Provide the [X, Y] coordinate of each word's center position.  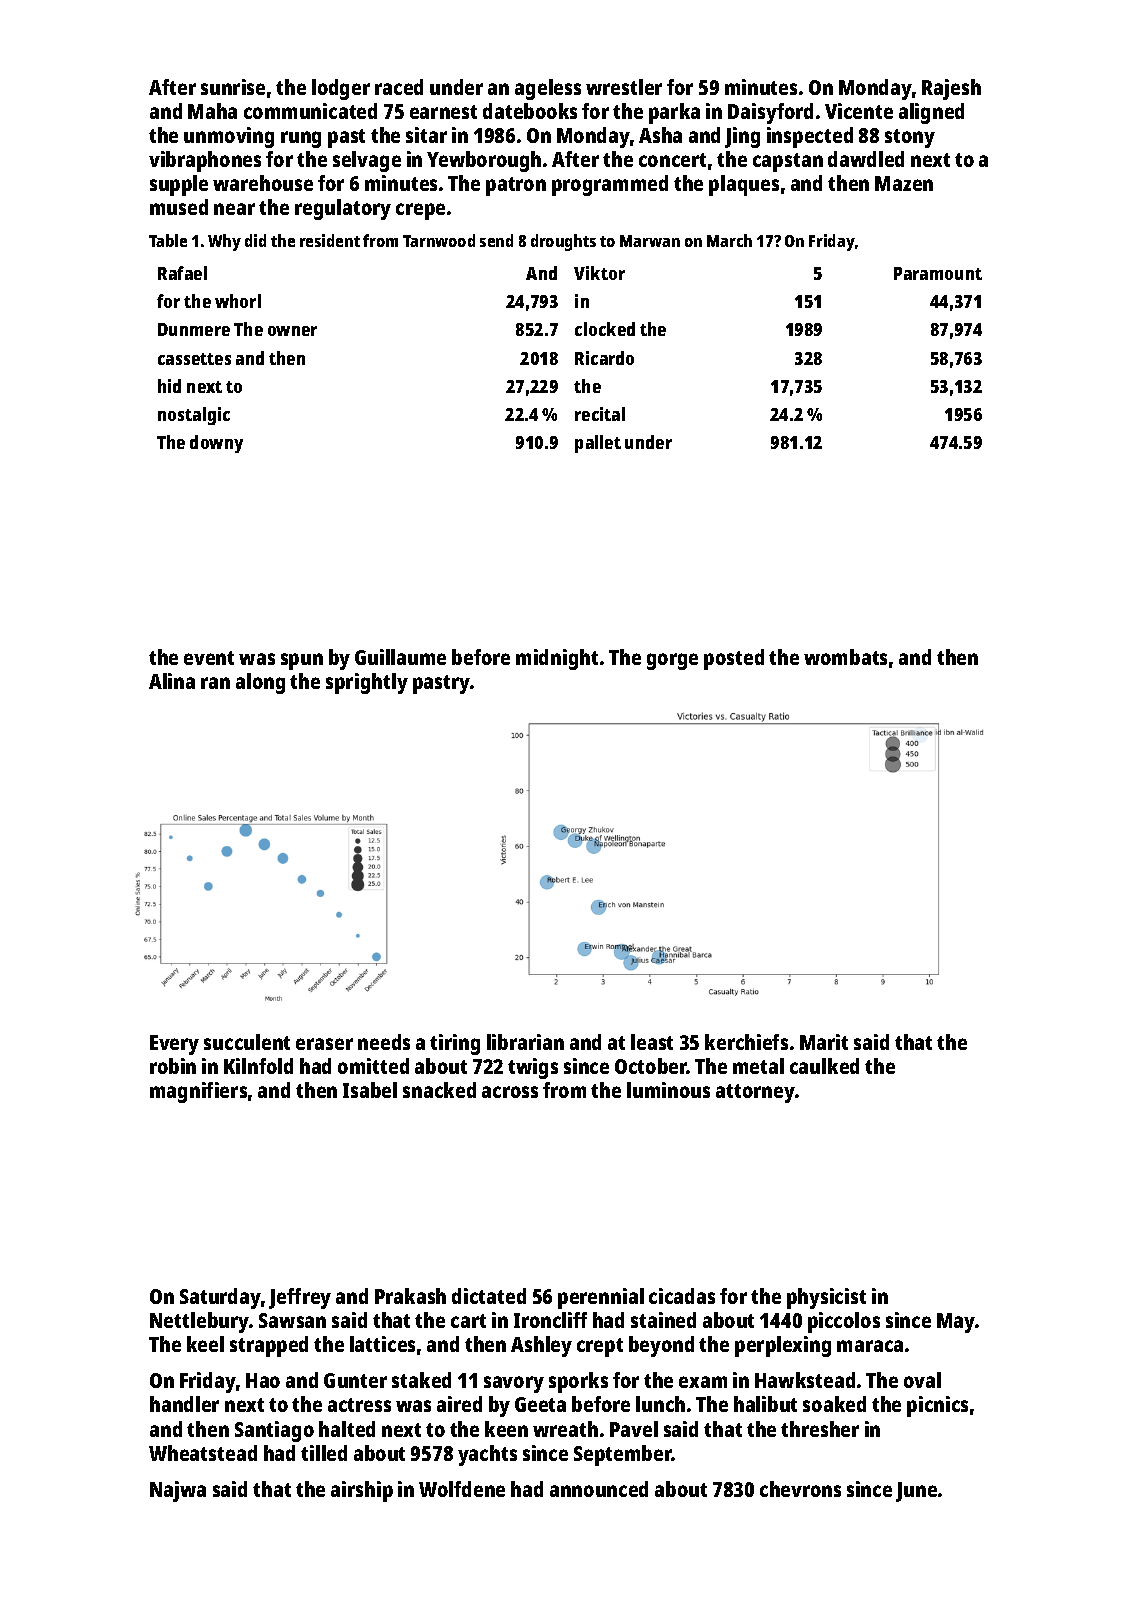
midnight [557, 659]
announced [599, 1489]
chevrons [800, 1489]
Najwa [178, 1491]
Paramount [938, 273]
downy [216, 444]
